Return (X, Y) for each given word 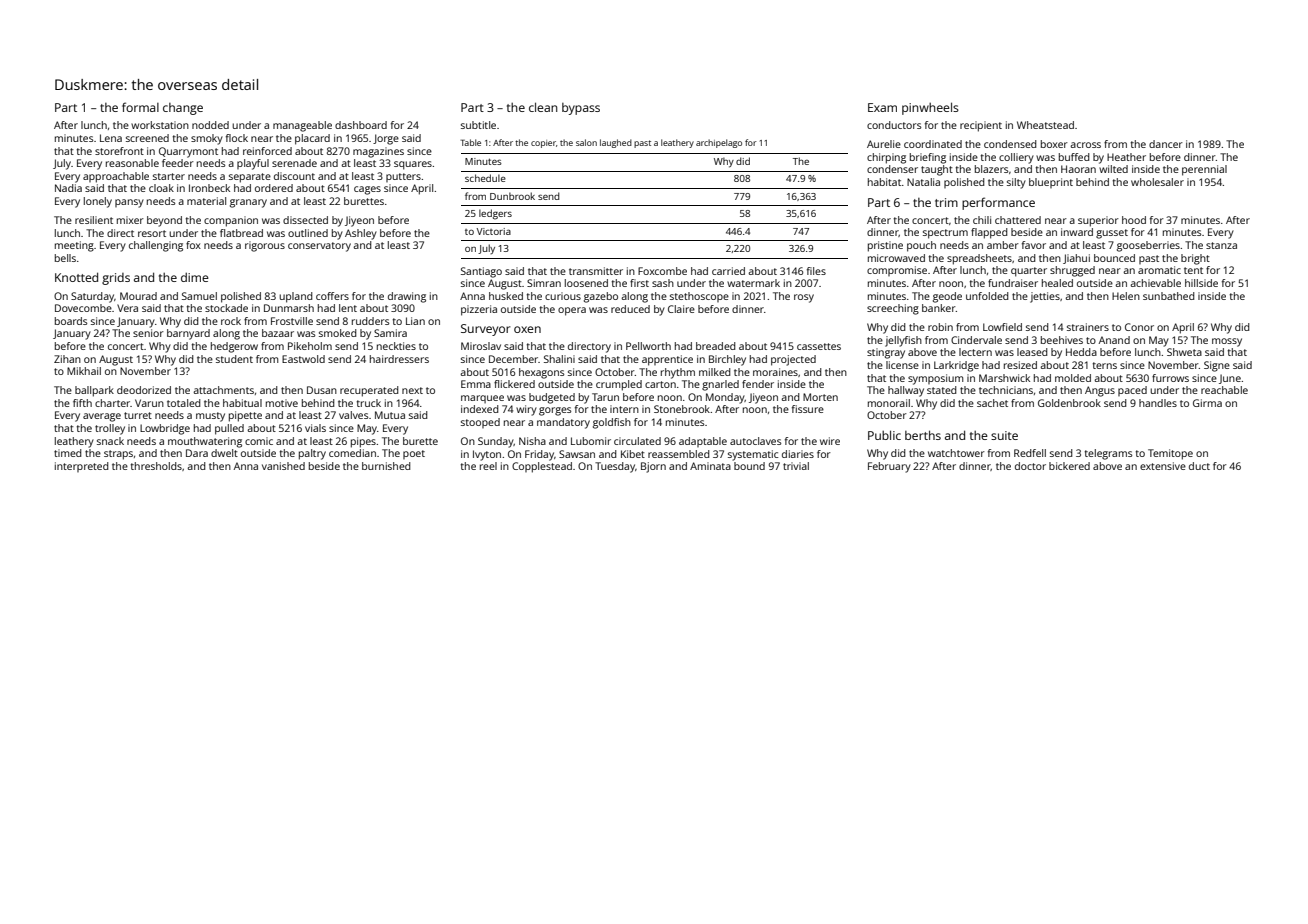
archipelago (719, 143)
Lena (111, 138)
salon (586, 142)
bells (65, 258)
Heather (1126, 157)
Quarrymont (188, 152)
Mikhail (84, 371)
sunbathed (1169, 296)
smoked (338, 333)
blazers (991, 169)
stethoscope (699, 297)
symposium (935, 379)
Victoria (494, 231)
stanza (1221, 245)
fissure (808, 409)
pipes (363, 442)
